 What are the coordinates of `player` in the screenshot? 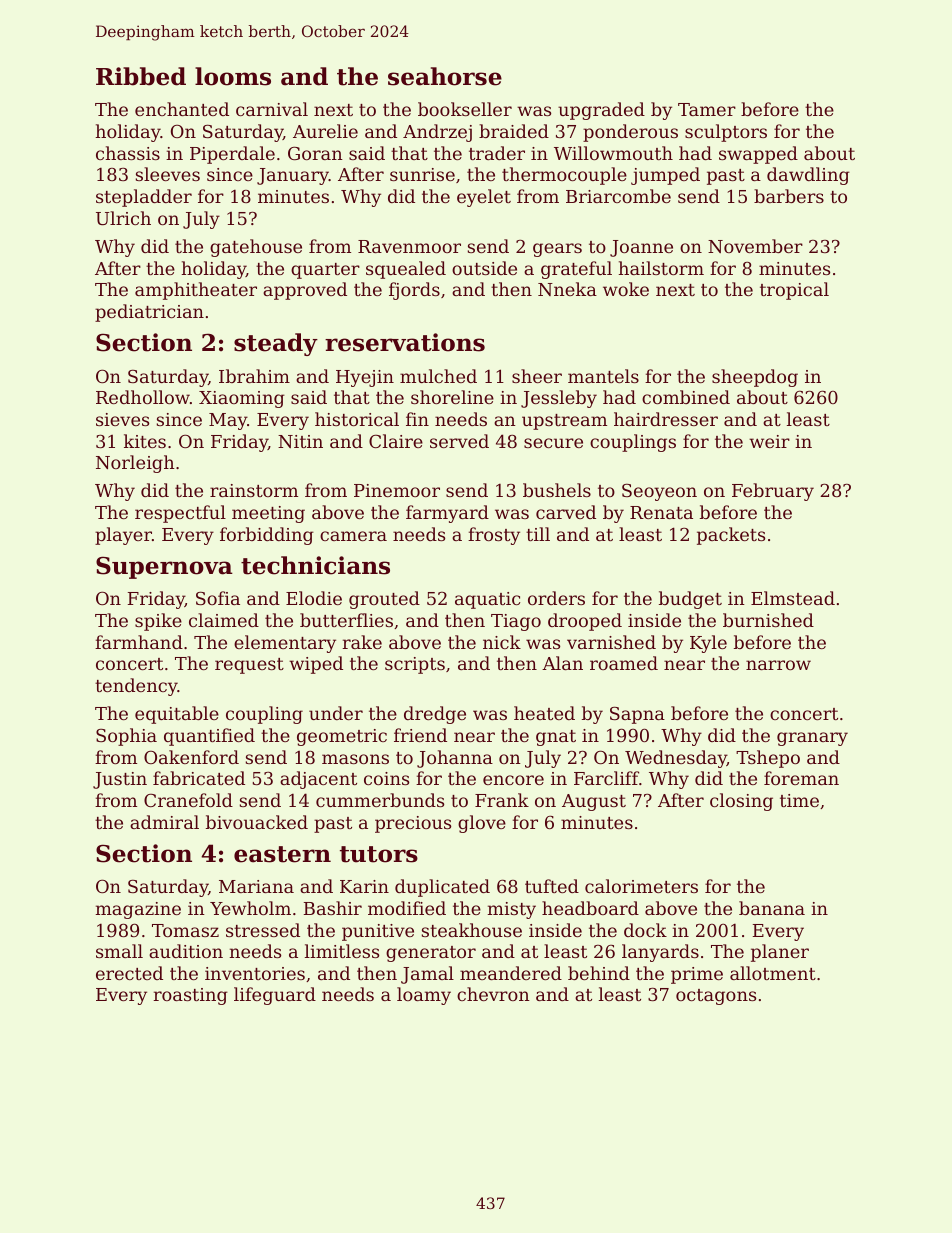 It's located at (123, 536).
